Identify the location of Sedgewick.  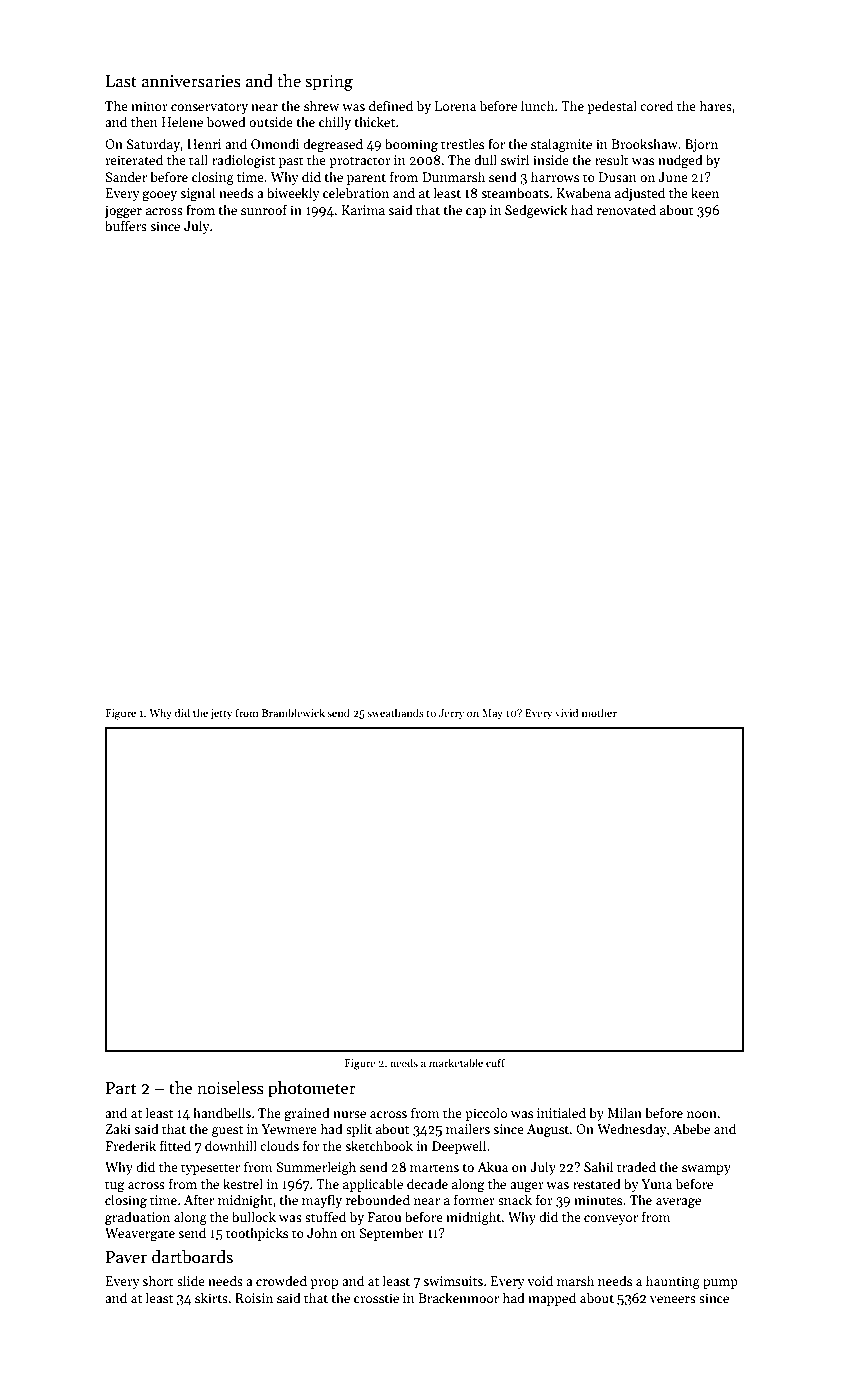
(536, 211).
